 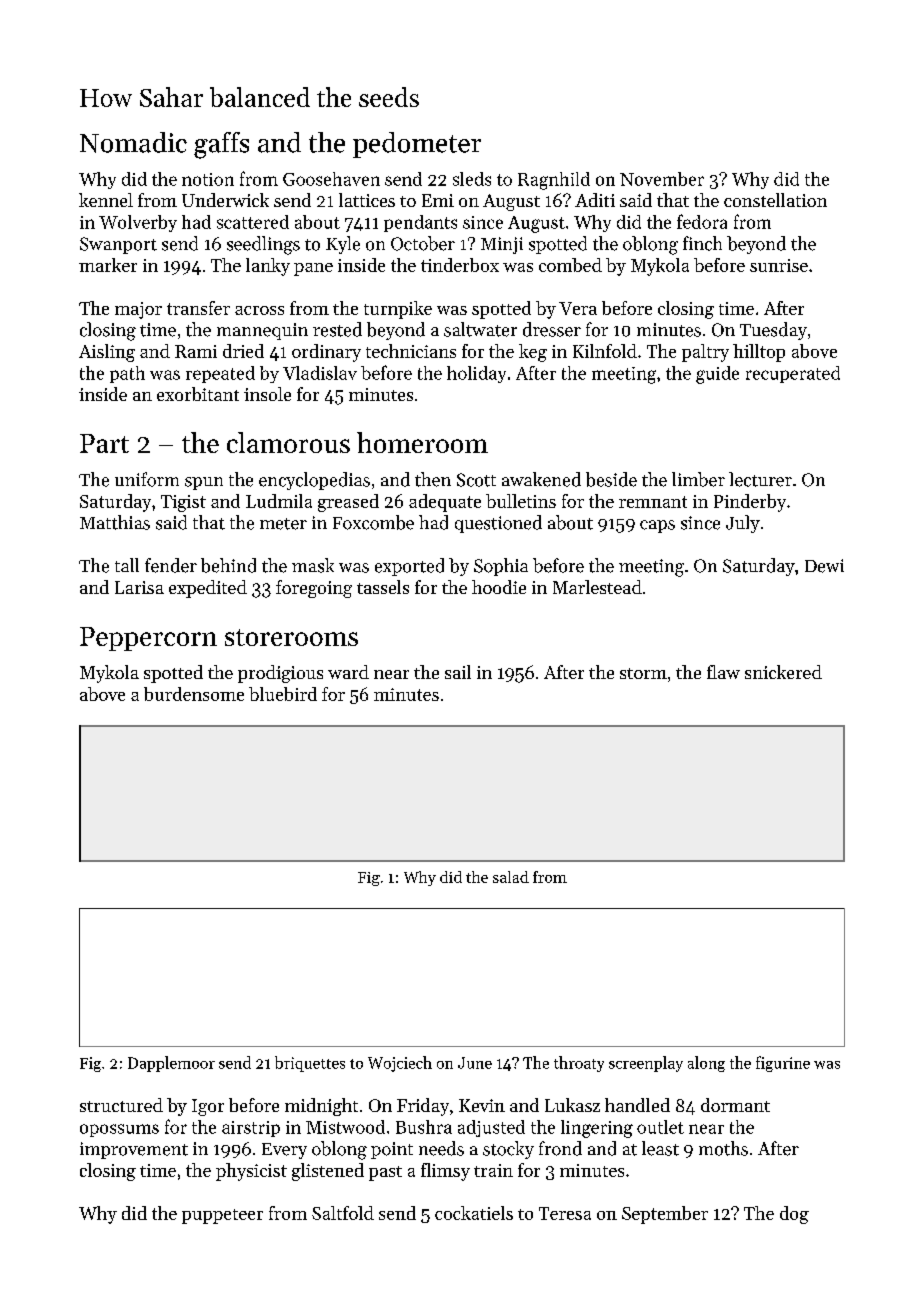 I want to click on prodigious, so click(x=280, y=674).
